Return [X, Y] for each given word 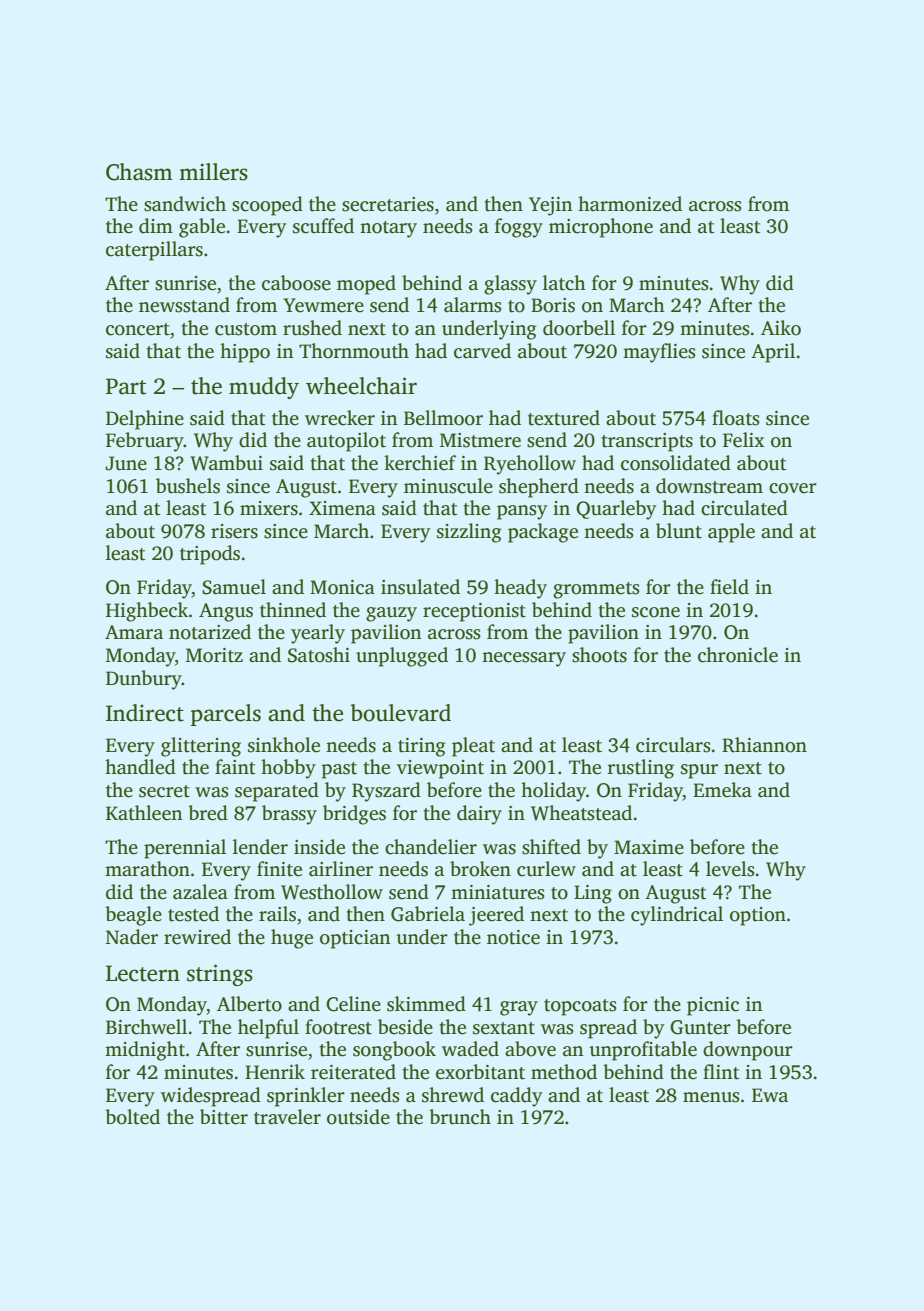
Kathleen [144, 813]
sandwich [185, 204]
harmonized [630, 204]
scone [656, 612]
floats [736, 418]
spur [699, 771]
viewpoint [440, 769]
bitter [224, 1117]
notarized [210, 632]
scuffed [323, 226]
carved [482, 351]
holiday [553, 792]
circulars [673, 745]
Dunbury [144, 680]
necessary [524, 659]
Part [126, 386]
